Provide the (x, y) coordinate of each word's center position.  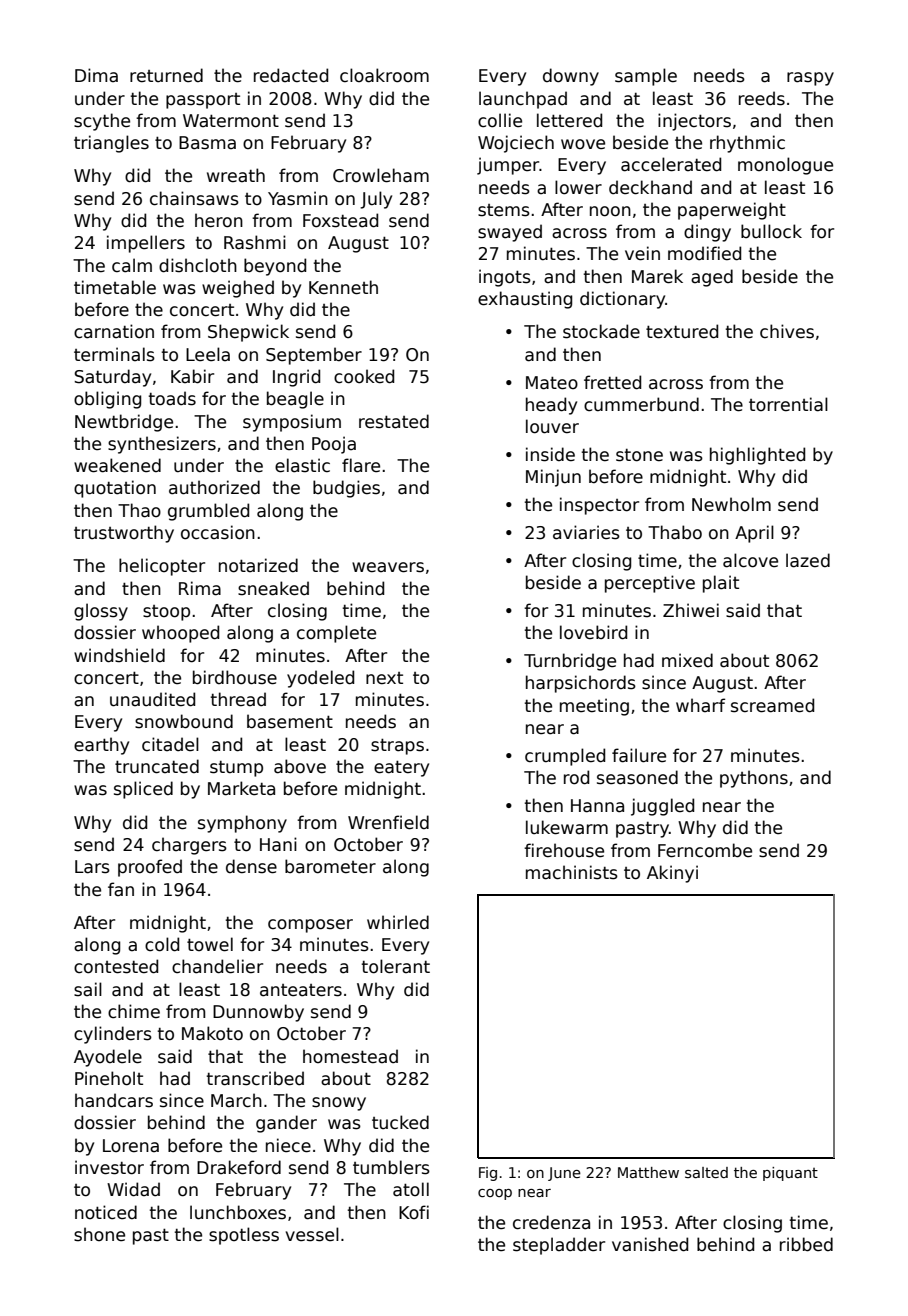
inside (550, 454)
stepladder (559, 1246)
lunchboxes (238, 1212)
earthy (101, 746)
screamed (772, 705)
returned (166, 75)
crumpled (565, 757)
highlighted (757, 456)
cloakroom (384, 75)
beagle (295, 400)
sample (646, 77)
